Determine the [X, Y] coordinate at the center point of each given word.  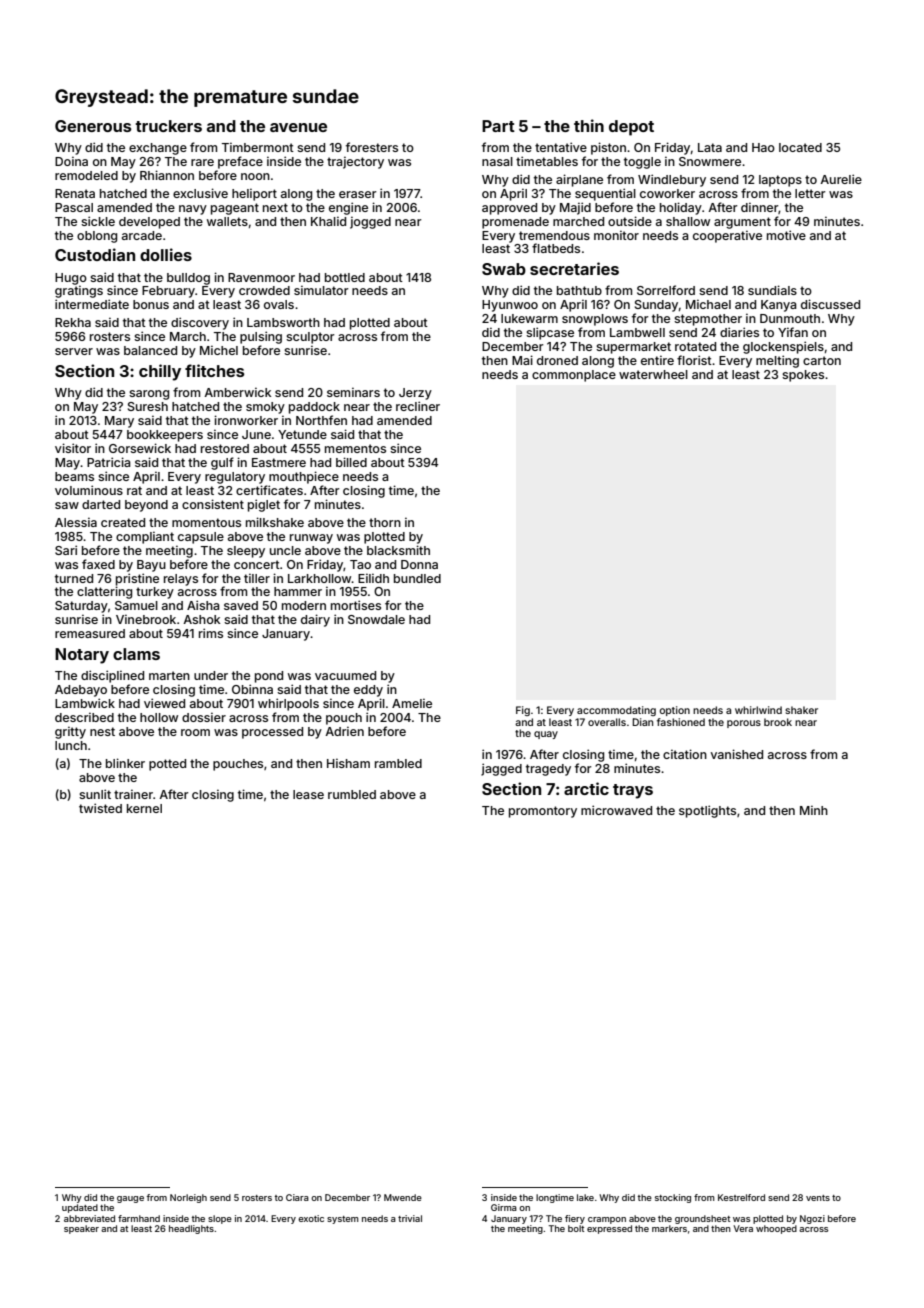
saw [67, 505]
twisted [100, 808]
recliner [418, 406]
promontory [543, 812]
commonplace [574, 376]
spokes [803, 376]
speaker [81, 1229]
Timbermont [258, 147]
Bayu [151, 566]
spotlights [707, 811]
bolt [576, 1228]
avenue [298, 127]
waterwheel [653, 374]
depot [631, 128]
